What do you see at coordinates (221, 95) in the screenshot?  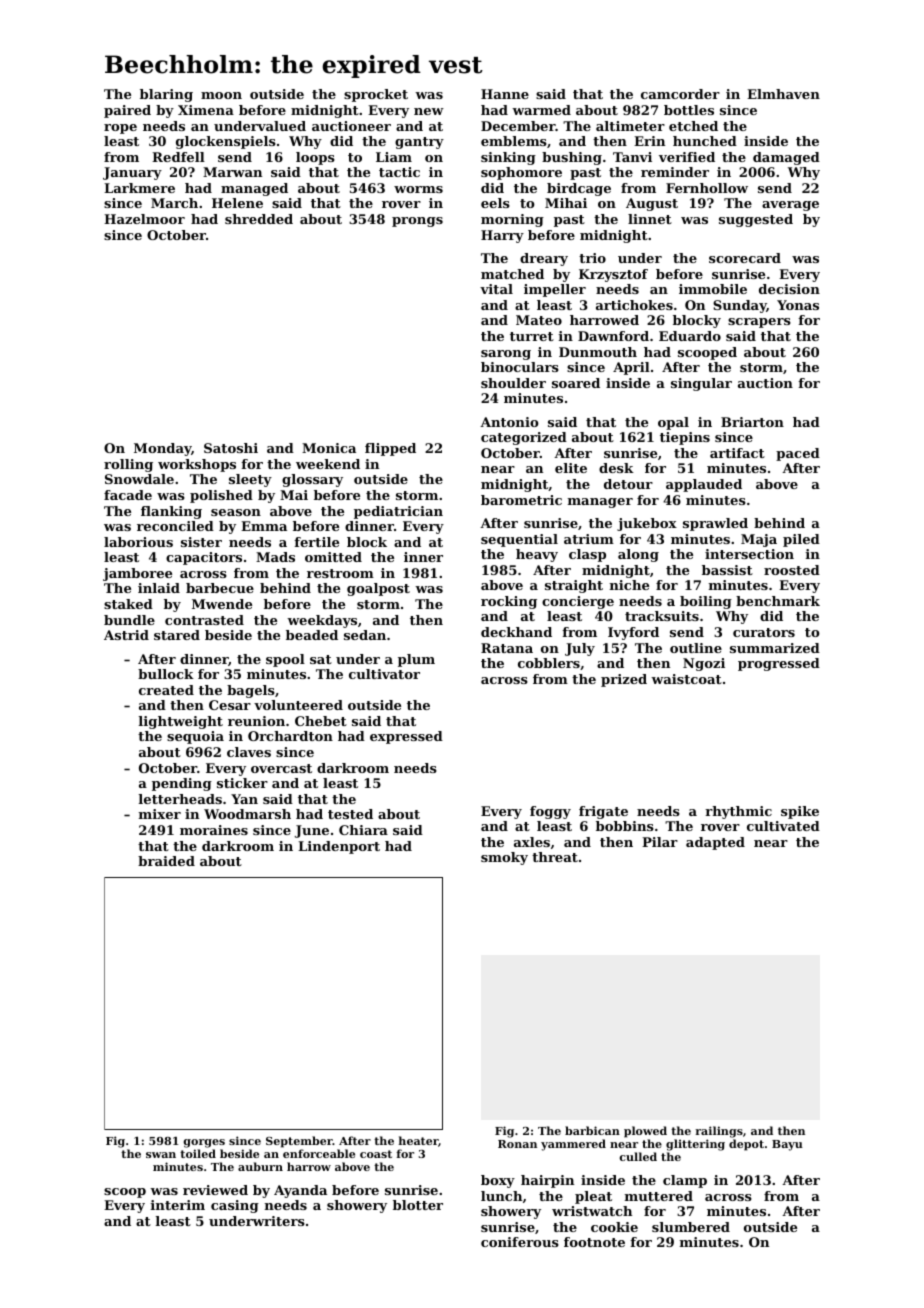 I see `moon` at bounding box center [221, 95].
